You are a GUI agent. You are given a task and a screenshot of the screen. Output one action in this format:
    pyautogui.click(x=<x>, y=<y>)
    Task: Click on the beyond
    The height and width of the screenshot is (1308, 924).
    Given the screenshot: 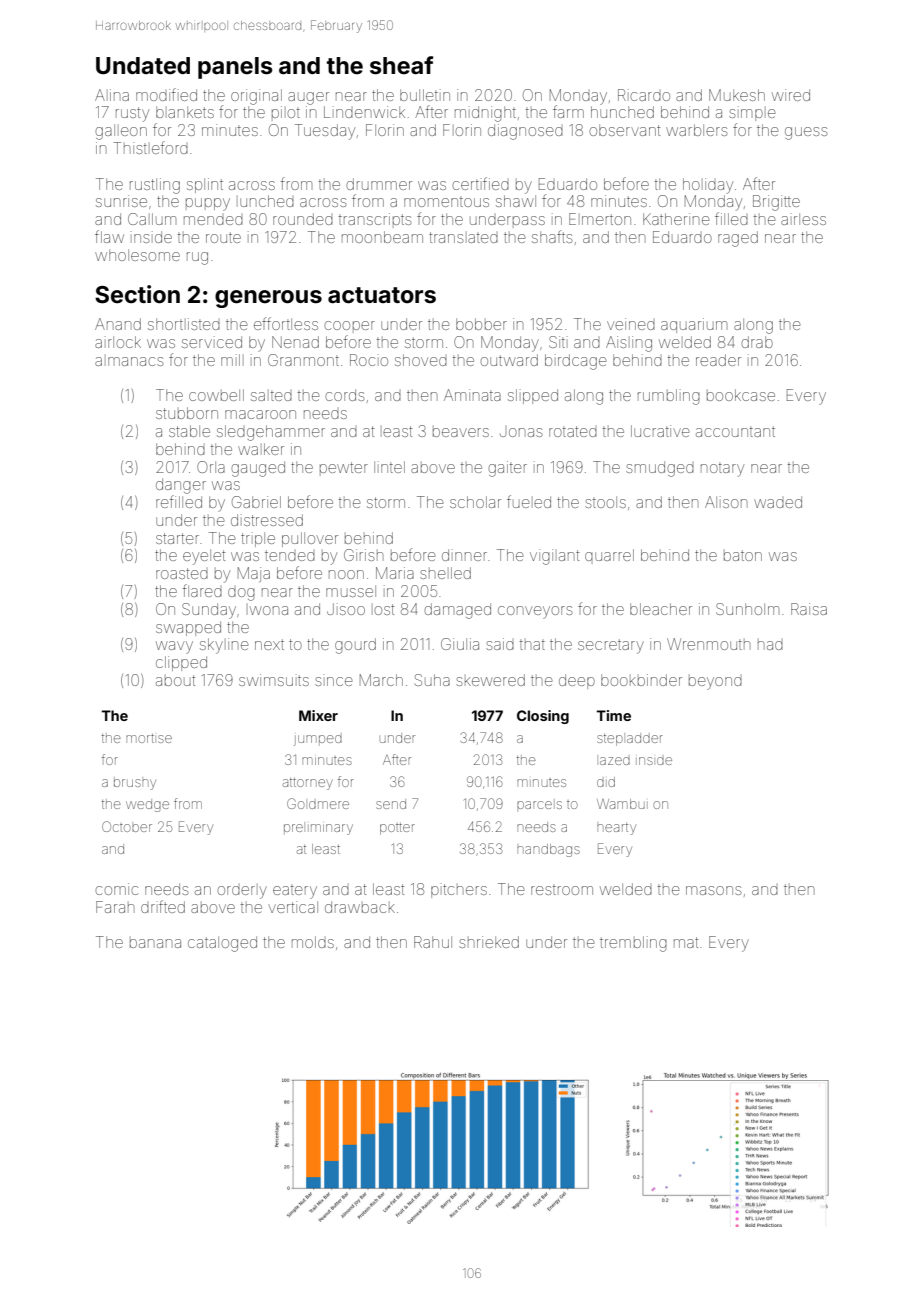 What is the action you would take?
    pyautogui.click(x=715, y=683)
